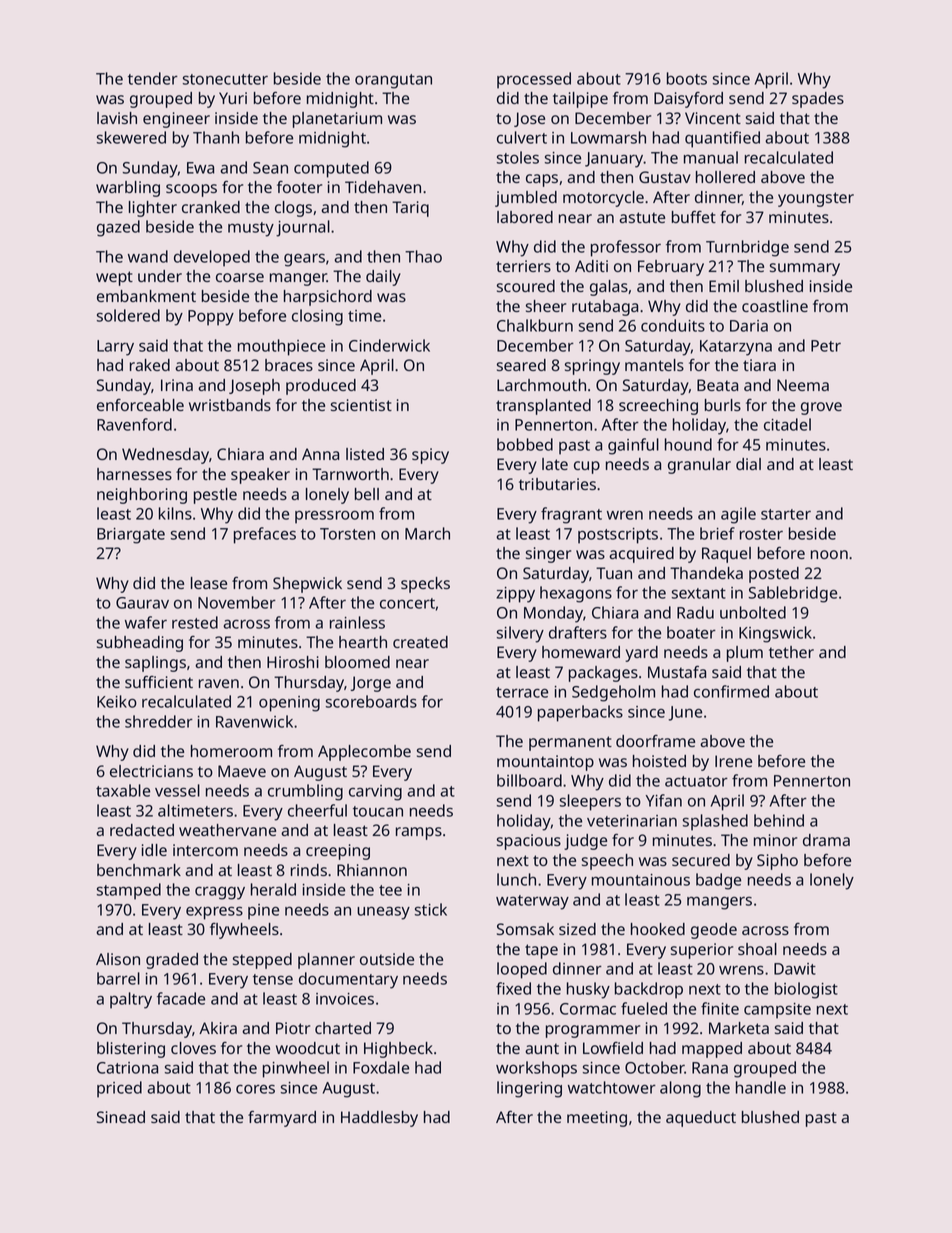 The height and width of the page is (1233, 952). What do you see at coordinates (649, 990) in the page?
I see `backdrop` at bounding box center [649, 990].
